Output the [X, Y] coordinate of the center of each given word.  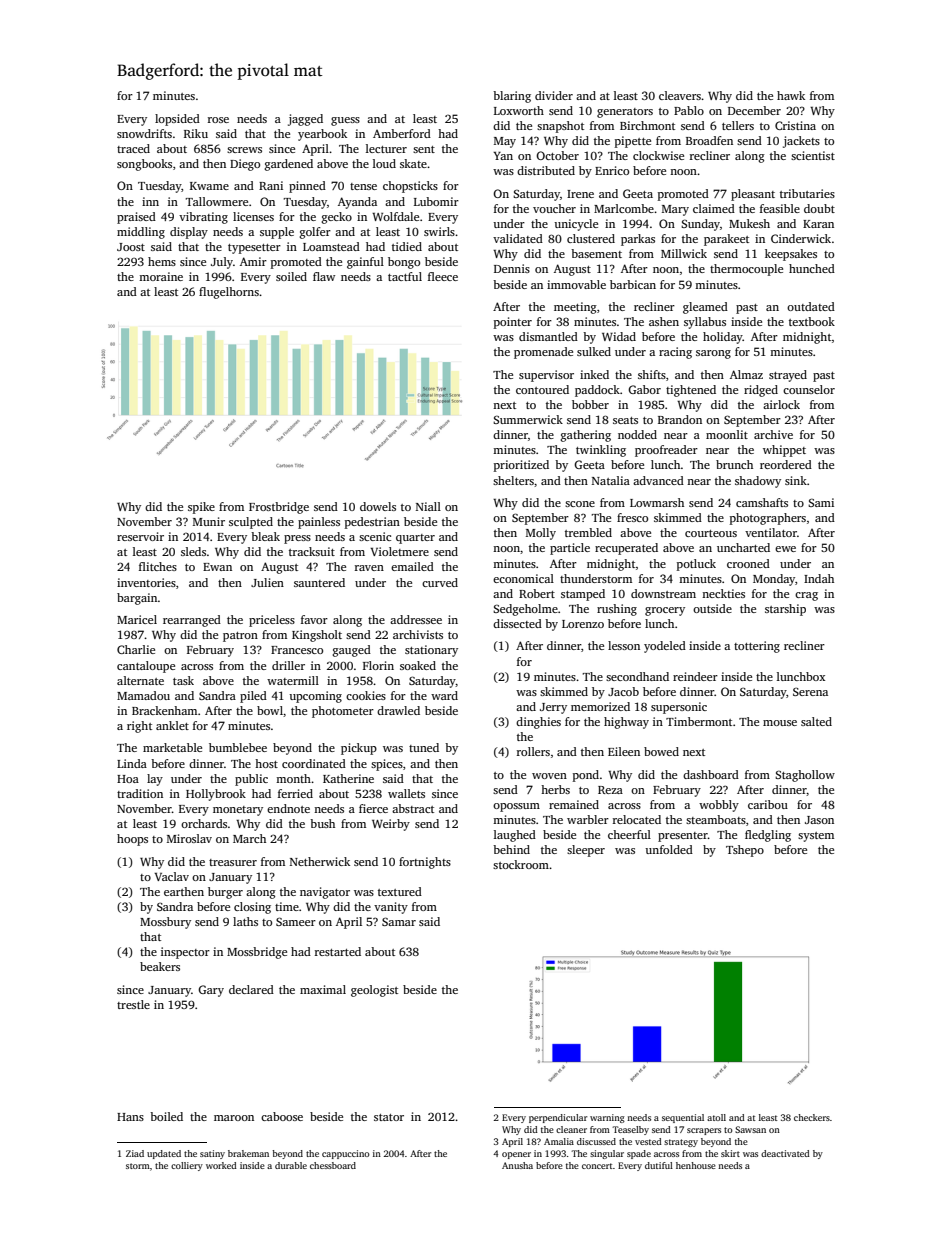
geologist [374, 991]
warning [607, 1118]
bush [322, 823]
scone [580, 504]
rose [218, 120]
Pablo [689, 110]
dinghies [538, 723]
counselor [809, 389]
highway [626, 723]
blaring [512, 97]
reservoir [140, 536]
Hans [130, 1117]
